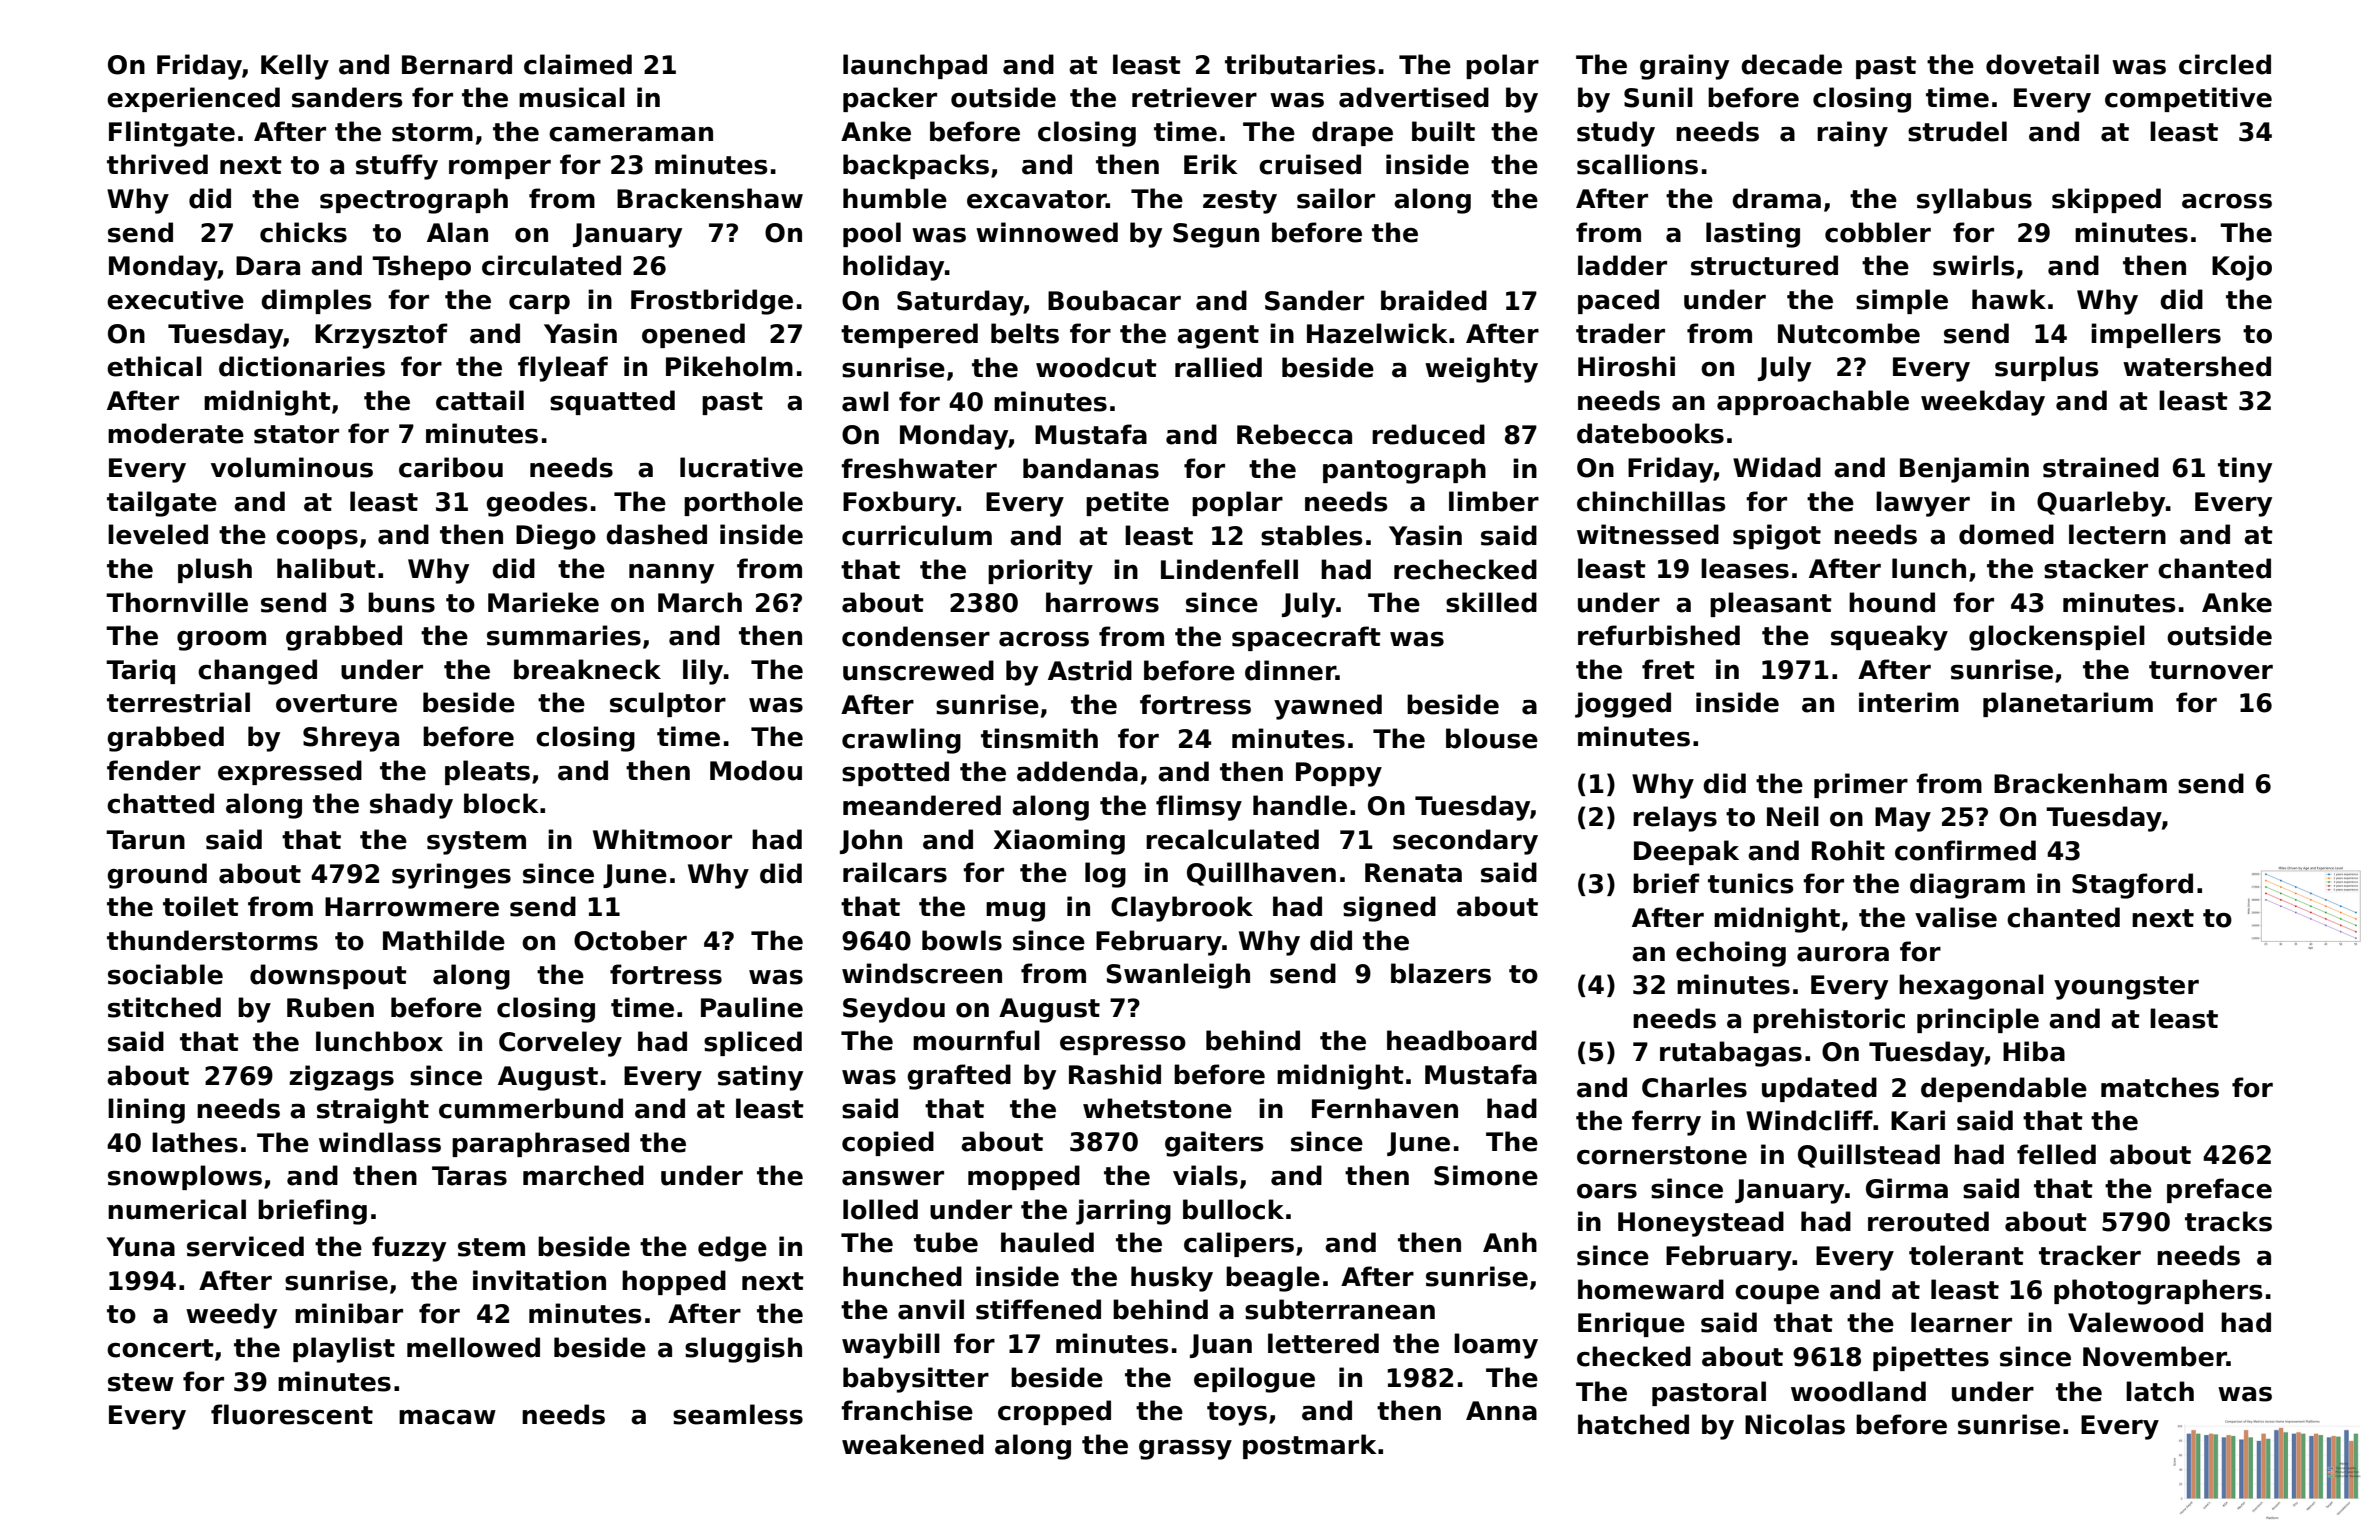 This page has width=2380, height=1540. What do you see at coordinates (178, 702) in the page?
I see `terrestrial` at bounding box center [178, 702].
